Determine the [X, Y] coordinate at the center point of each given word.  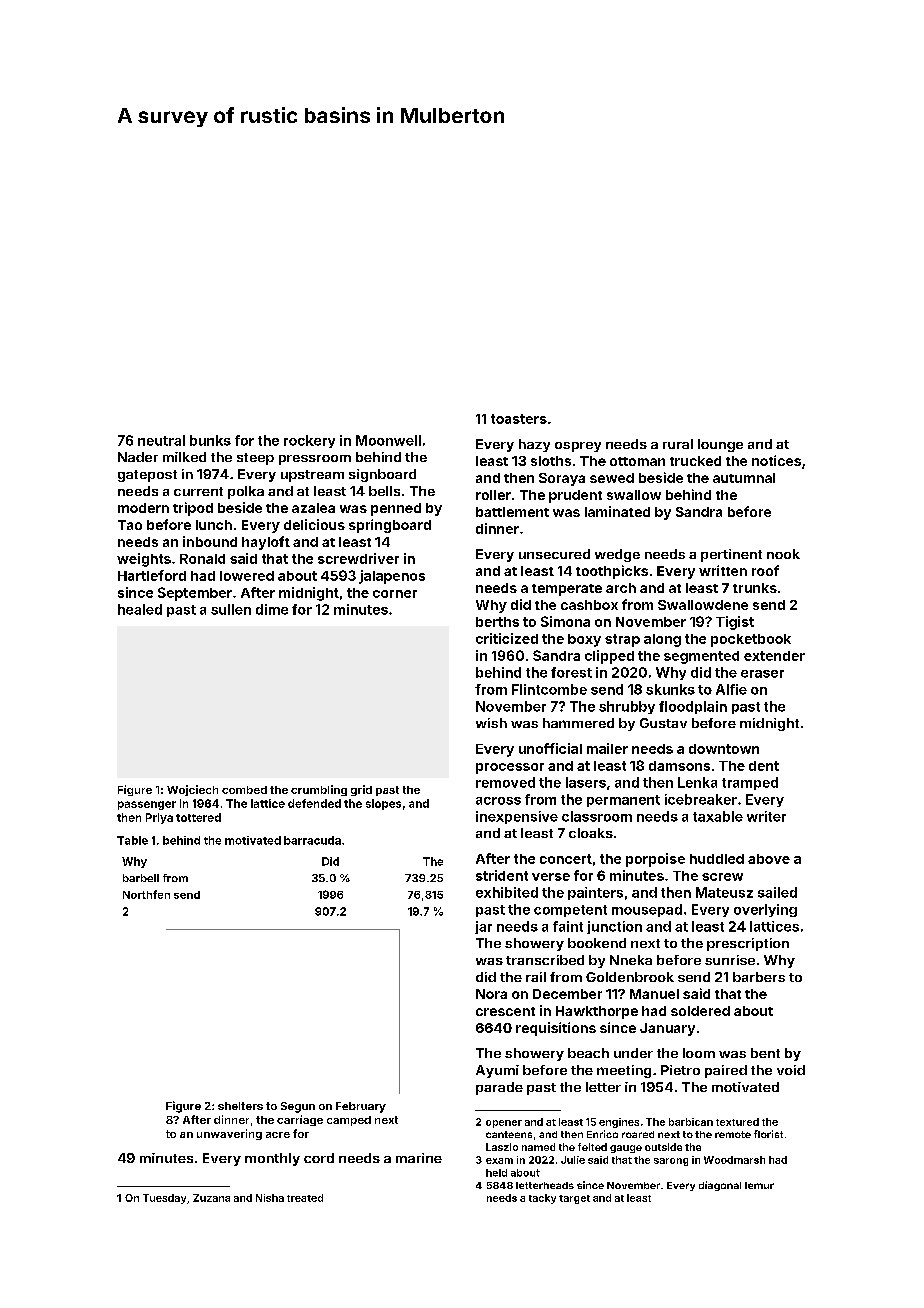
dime [272, 609]
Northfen [146, 894]
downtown [724, 749]
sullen [231, 609]
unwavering [229, 1134]
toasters [519, 419]
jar [483, 927]
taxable [718, 816]
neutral [161, 440]
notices [776, 460]
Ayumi [497, 1071]
